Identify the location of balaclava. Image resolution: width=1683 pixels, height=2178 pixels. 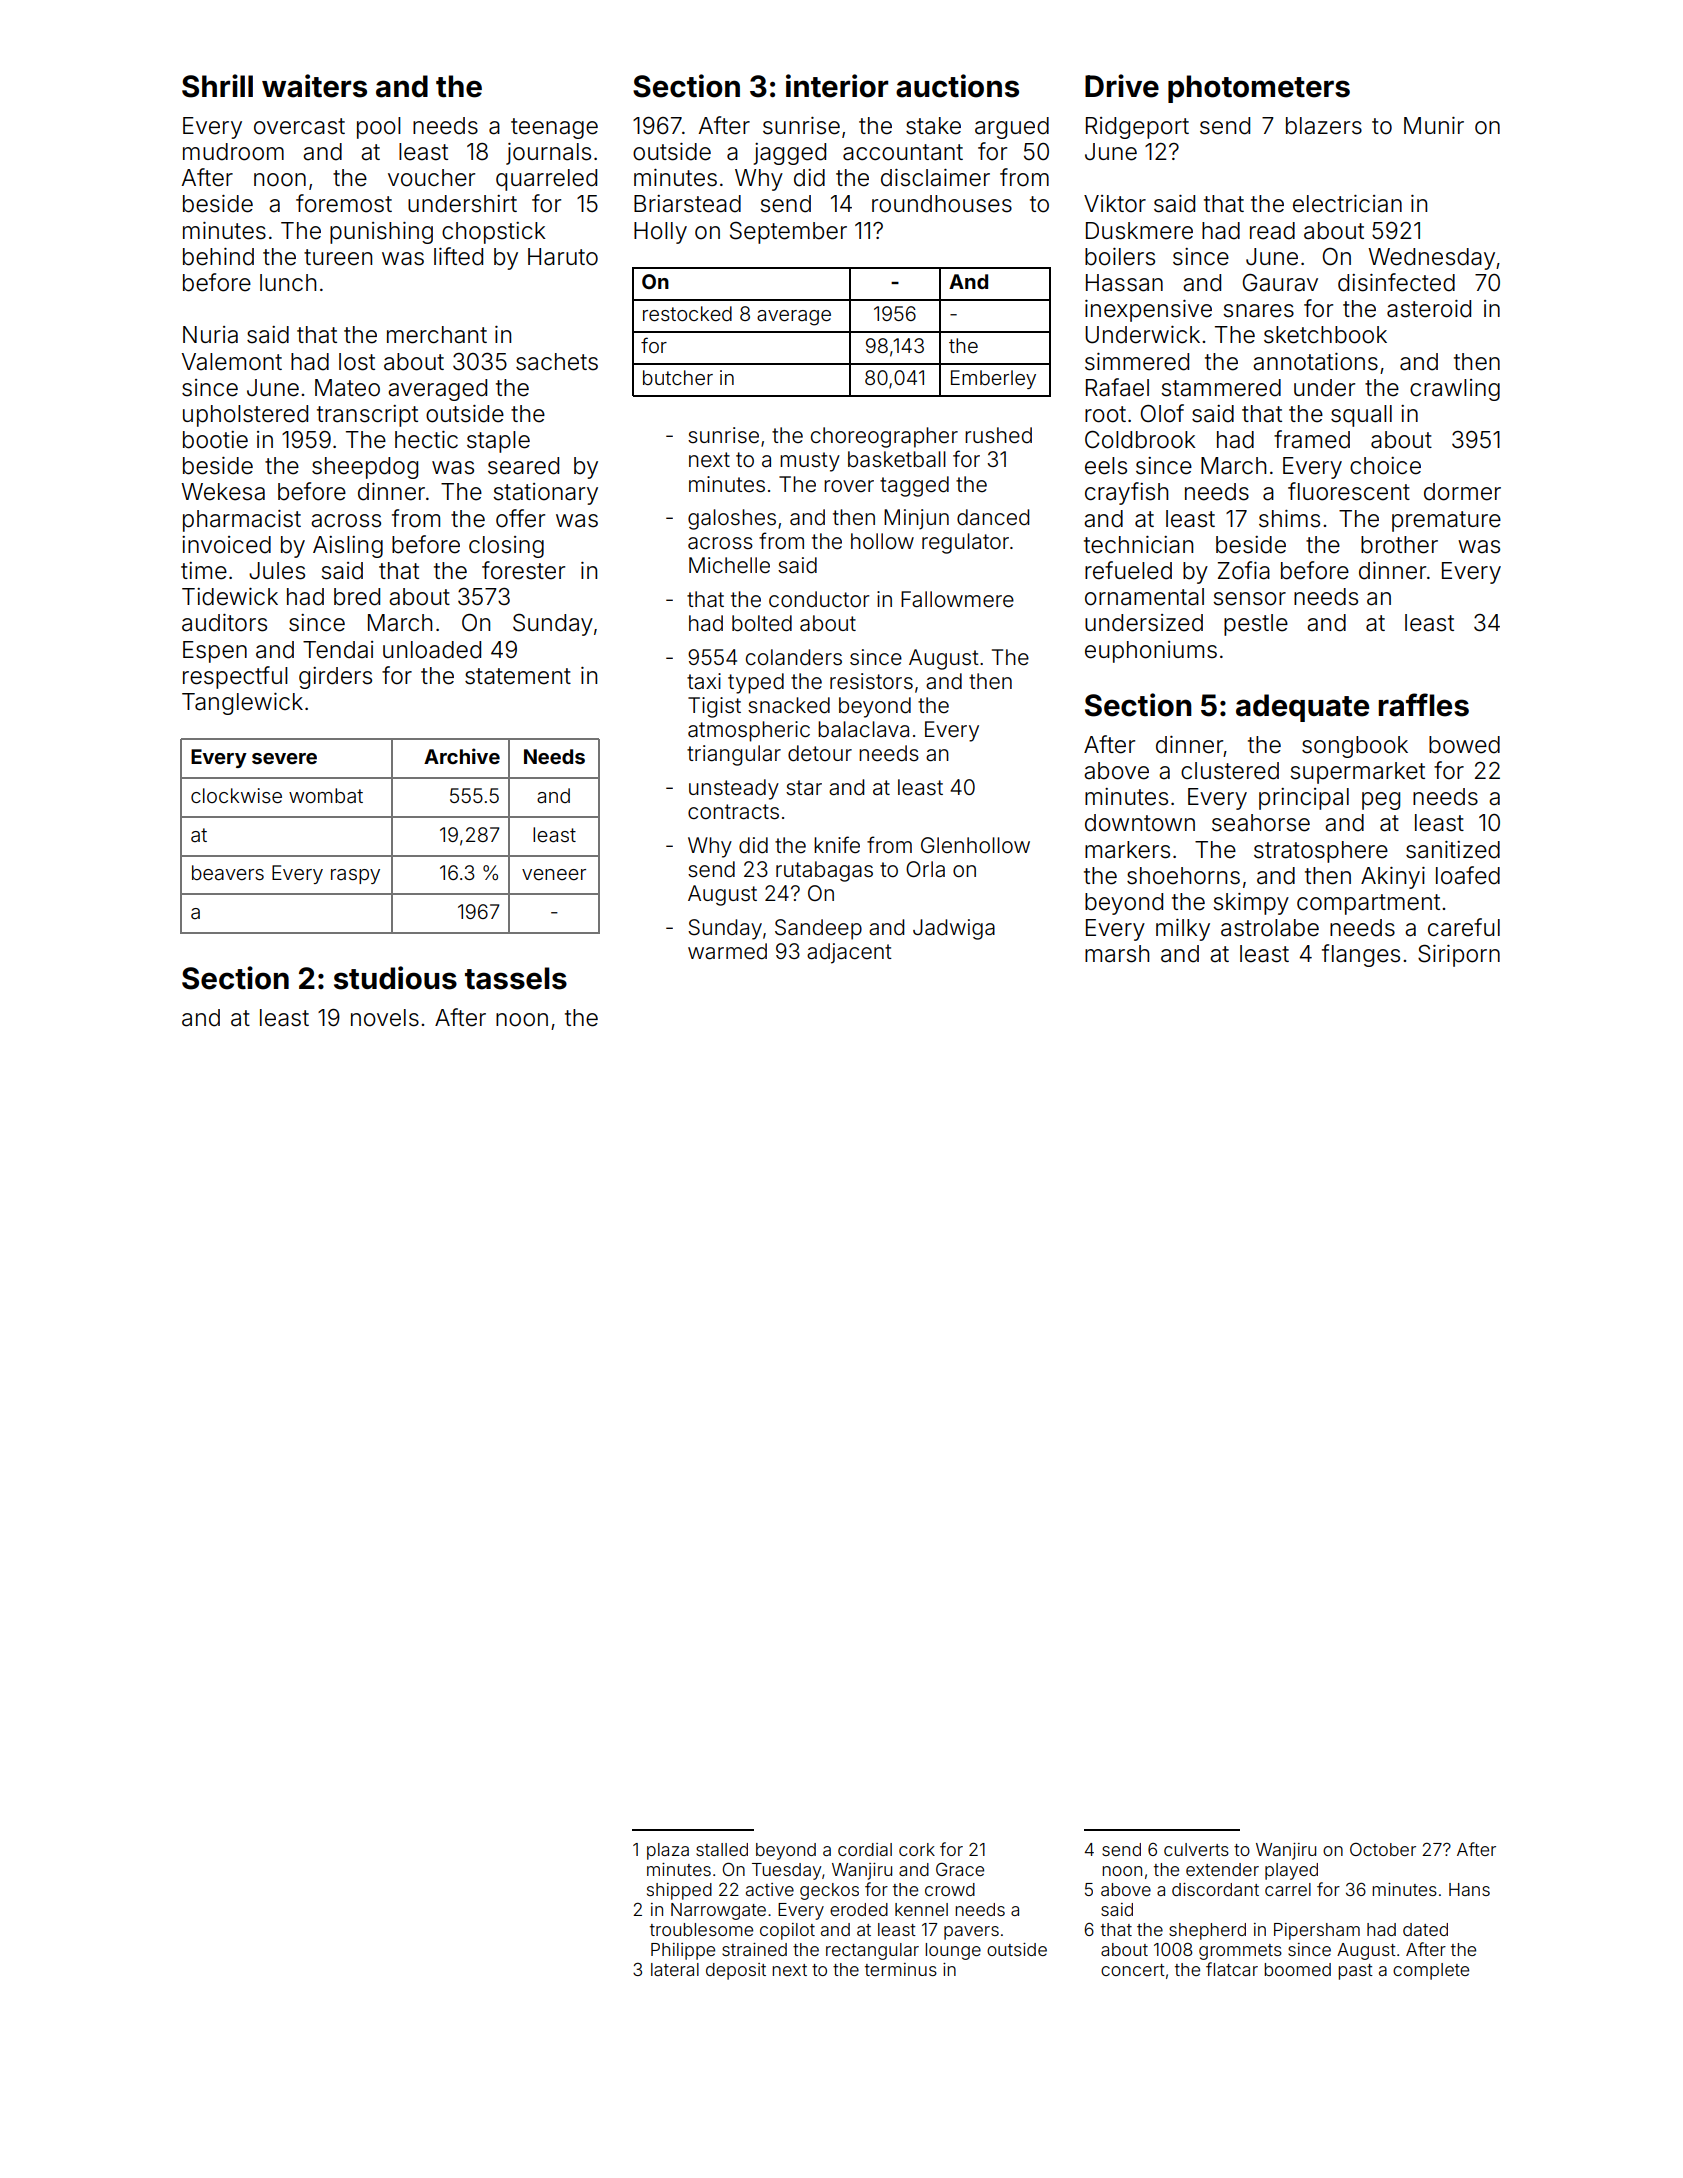
(863, 729).
